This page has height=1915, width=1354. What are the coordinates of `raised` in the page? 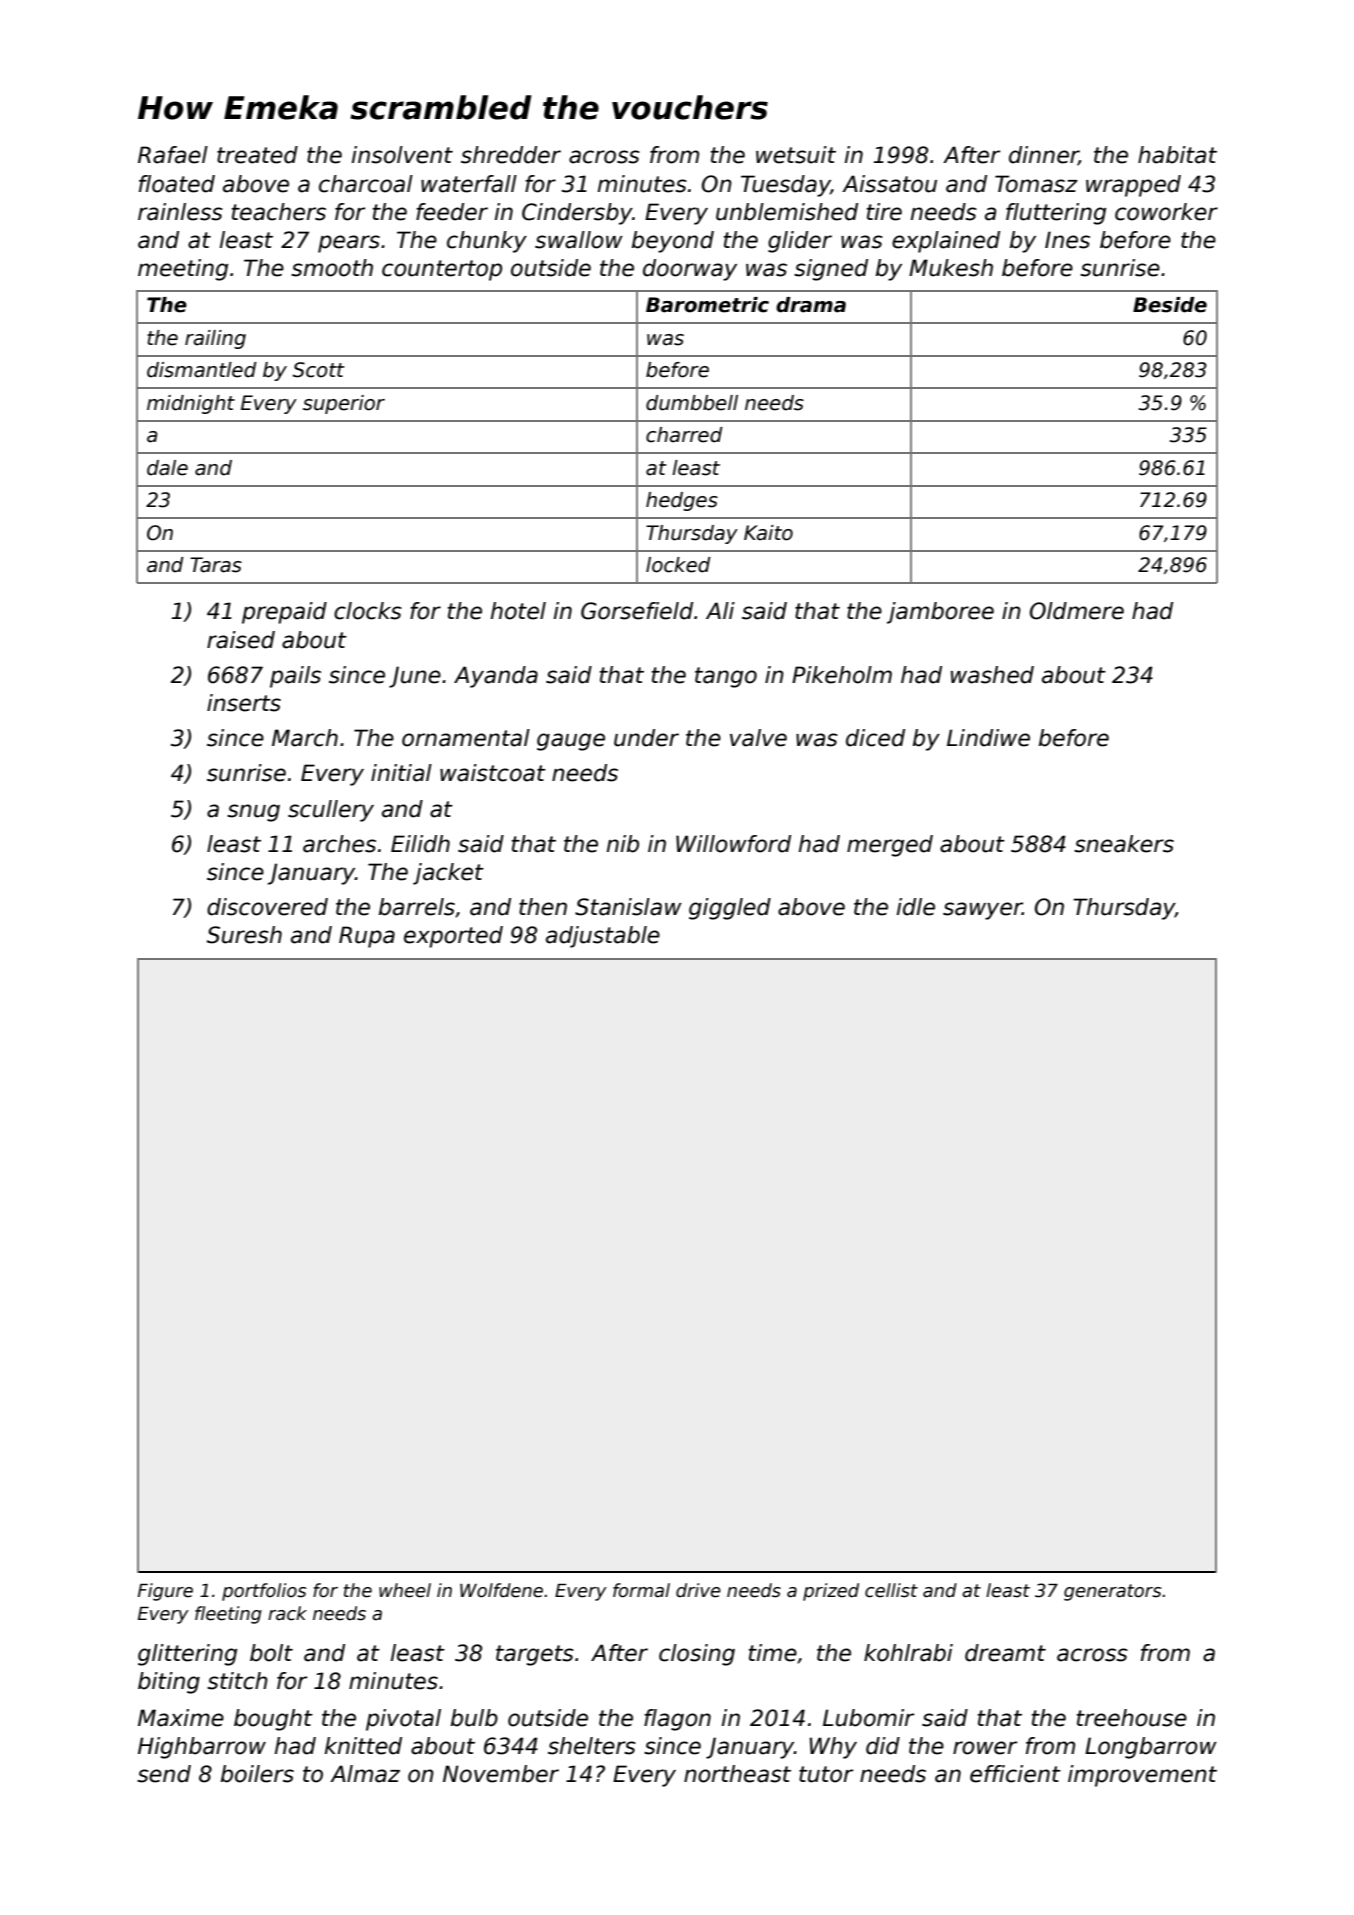 It's located at (241, 640).
